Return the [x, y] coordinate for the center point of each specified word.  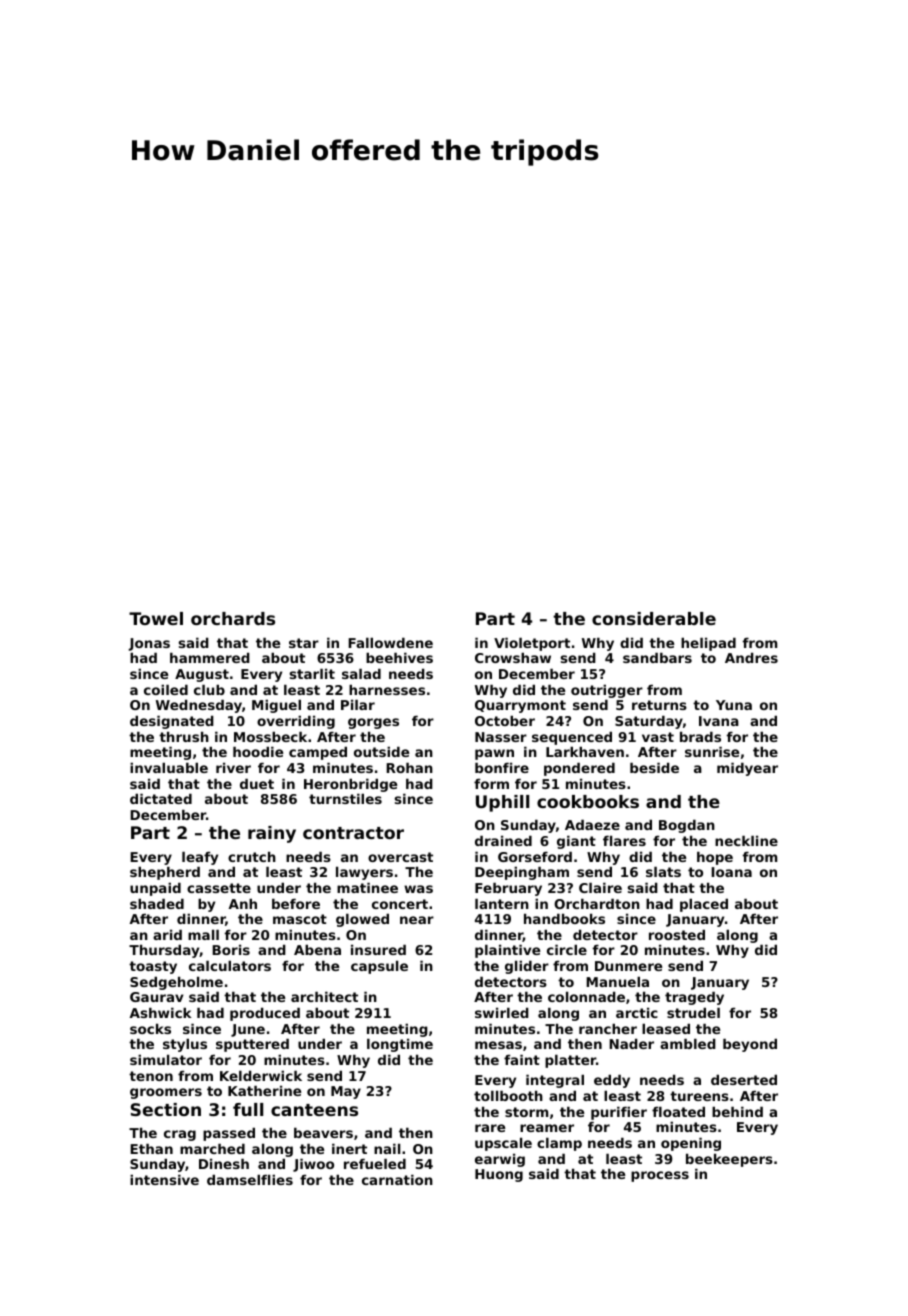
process [660, 1176]
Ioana [731, 872]
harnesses [387, 689]
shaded [157, 903]
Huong [499, 1175]
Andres [751, 657]
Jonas [149, 644]
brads [700, 736]
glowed [362, 920]
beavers [323, 1132]
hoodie [258, 751]
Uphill [502, 803]
